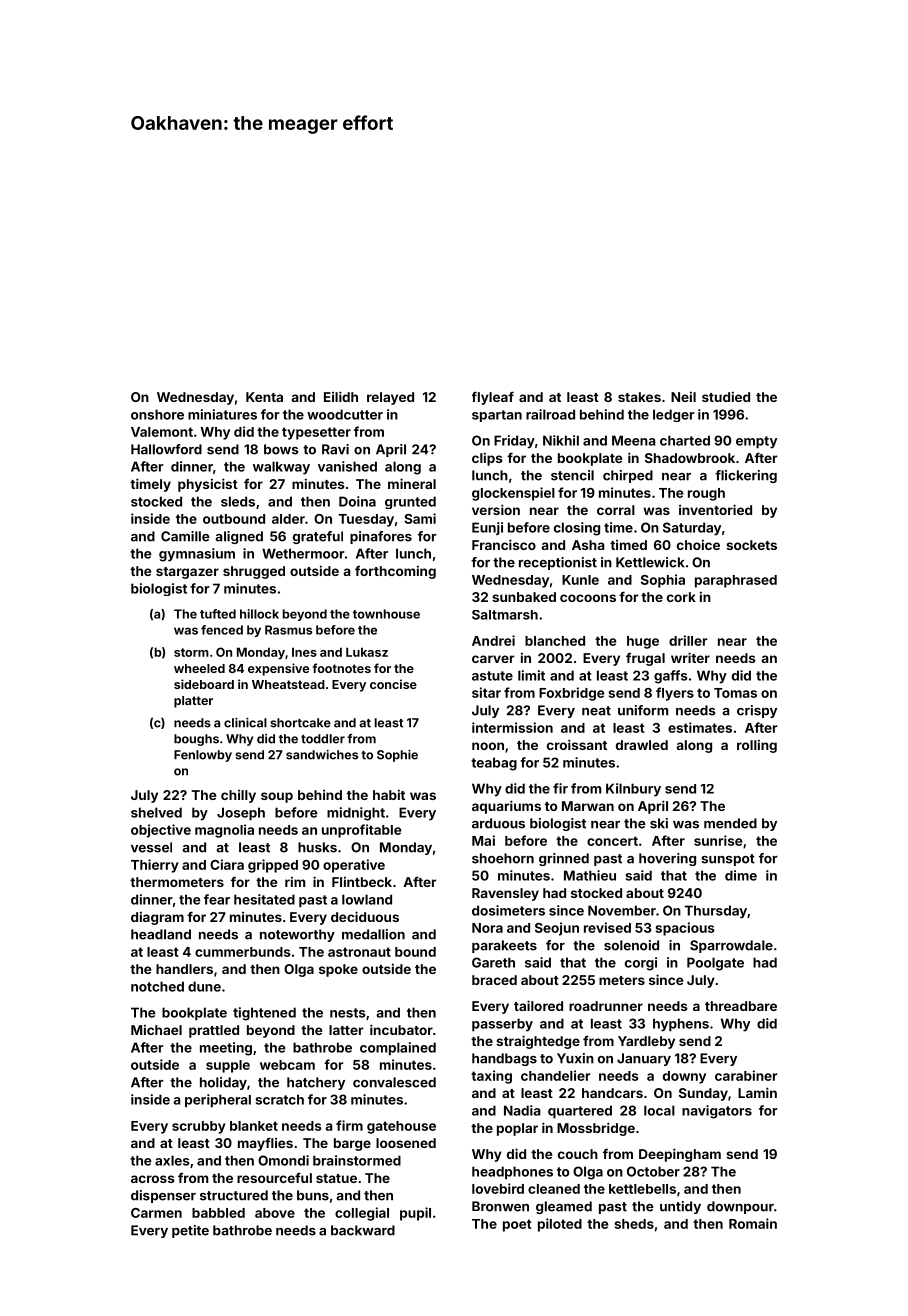 Image resolution: width=908 pixels, height=1316 pixels. I want to click on relayed, so click(390, 398).
